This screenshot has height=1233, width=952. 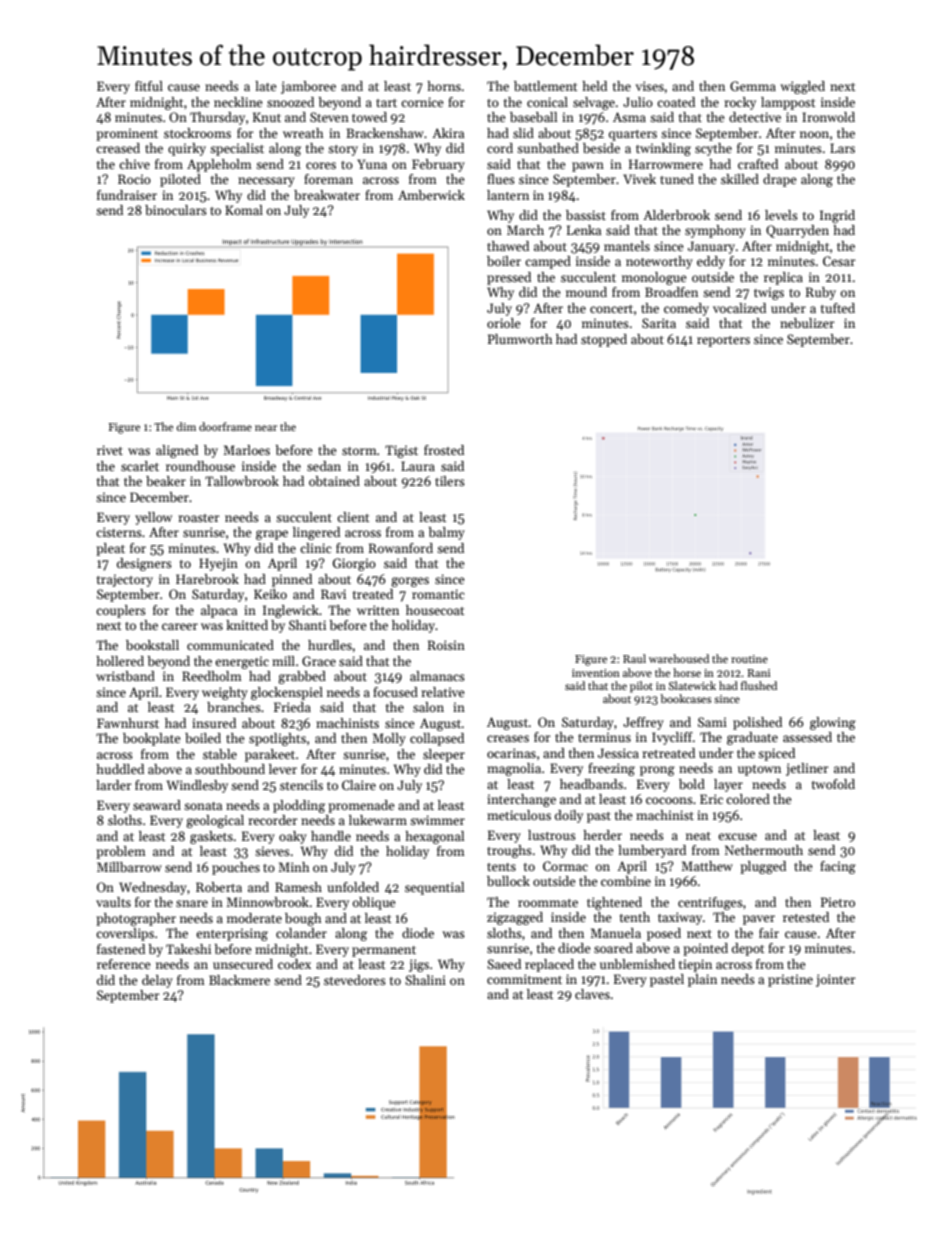 What do you see at coordinates (149, 86) in the screenshot?
I see `fitful` at bounding box center [149, 86].
